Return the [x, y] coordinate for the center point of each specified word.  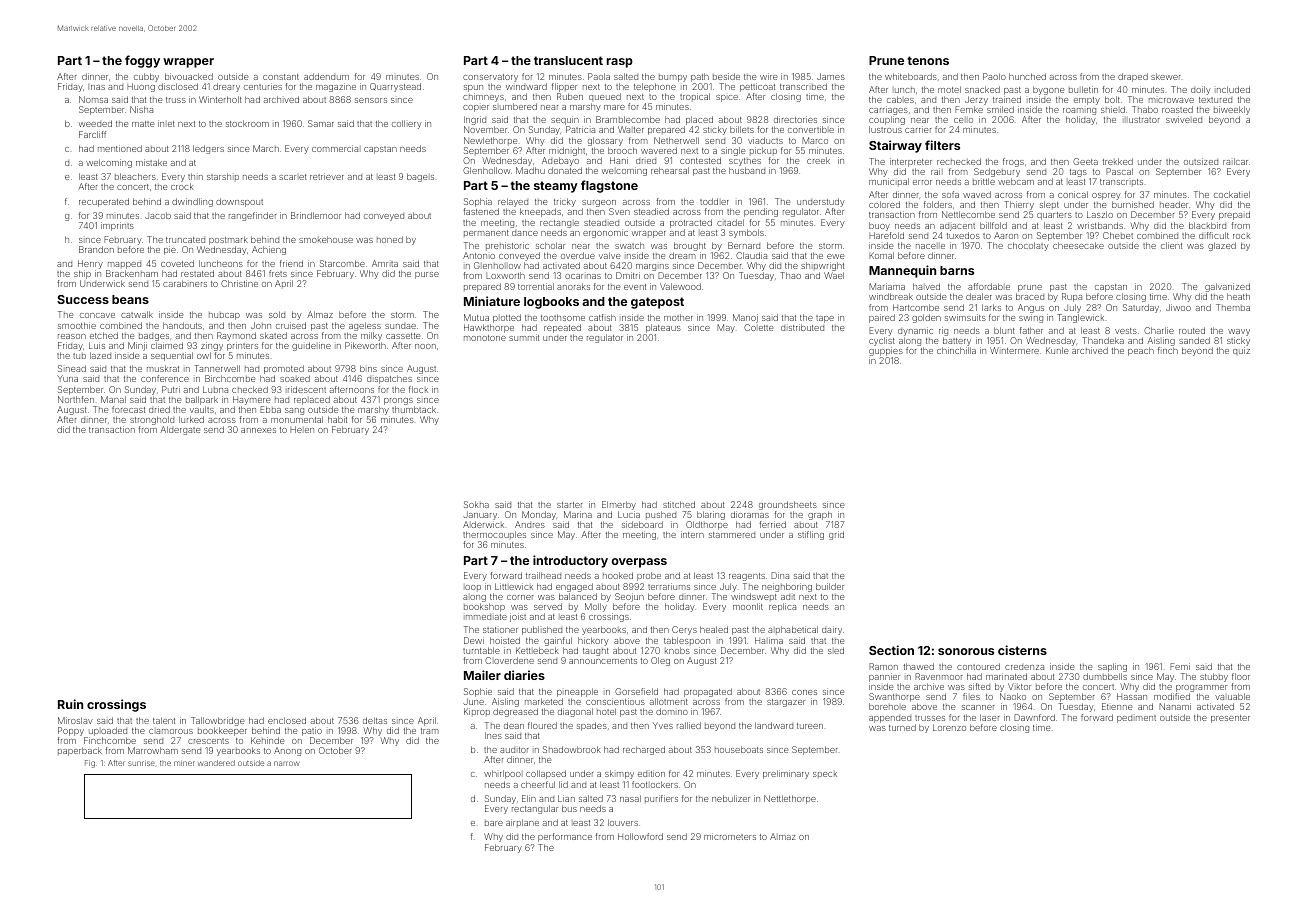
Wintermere [1014, 350]
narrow [287, 763]
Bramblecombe [628, 119]
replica [782, 607]
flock [418, 389]
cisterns [1022, 650]
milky [371, 336]
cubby [146, 77]
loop [472, 587]
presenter [1230, 719]
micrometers [730, 836]
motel [949, 89]
